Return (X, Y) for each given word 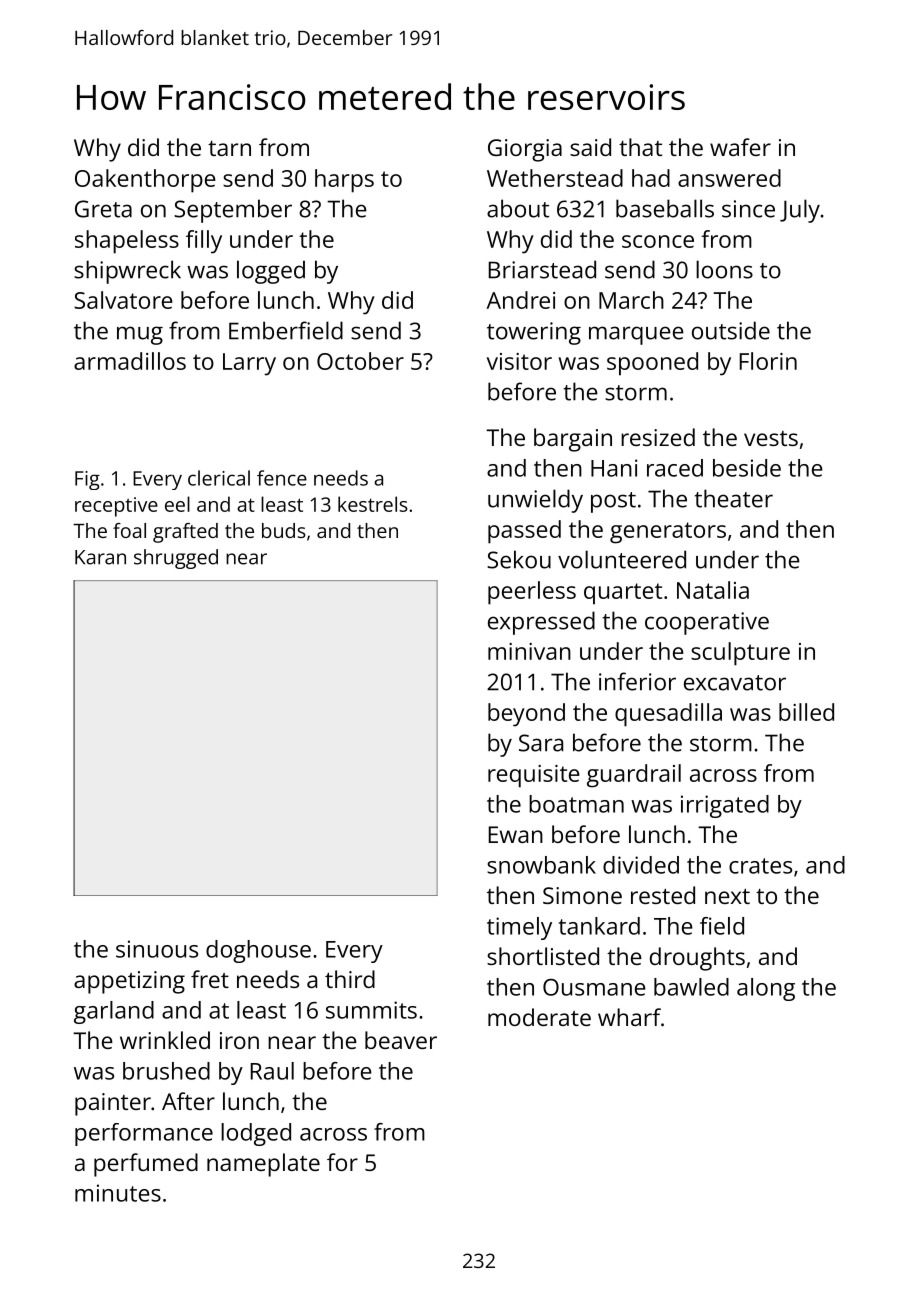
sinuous (157, 949)
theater (733, 498)
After (188, 1101)
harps (344, 181)
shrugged (176, 559)
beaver (401, 1040)
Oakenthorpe (145, 181)
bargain (573, 440)
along (766, 989)
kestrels (373, 504)
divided (641, 865)
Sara (541, 743)
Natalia (713, 590)
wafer (740, 147)
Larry (249, 364)
